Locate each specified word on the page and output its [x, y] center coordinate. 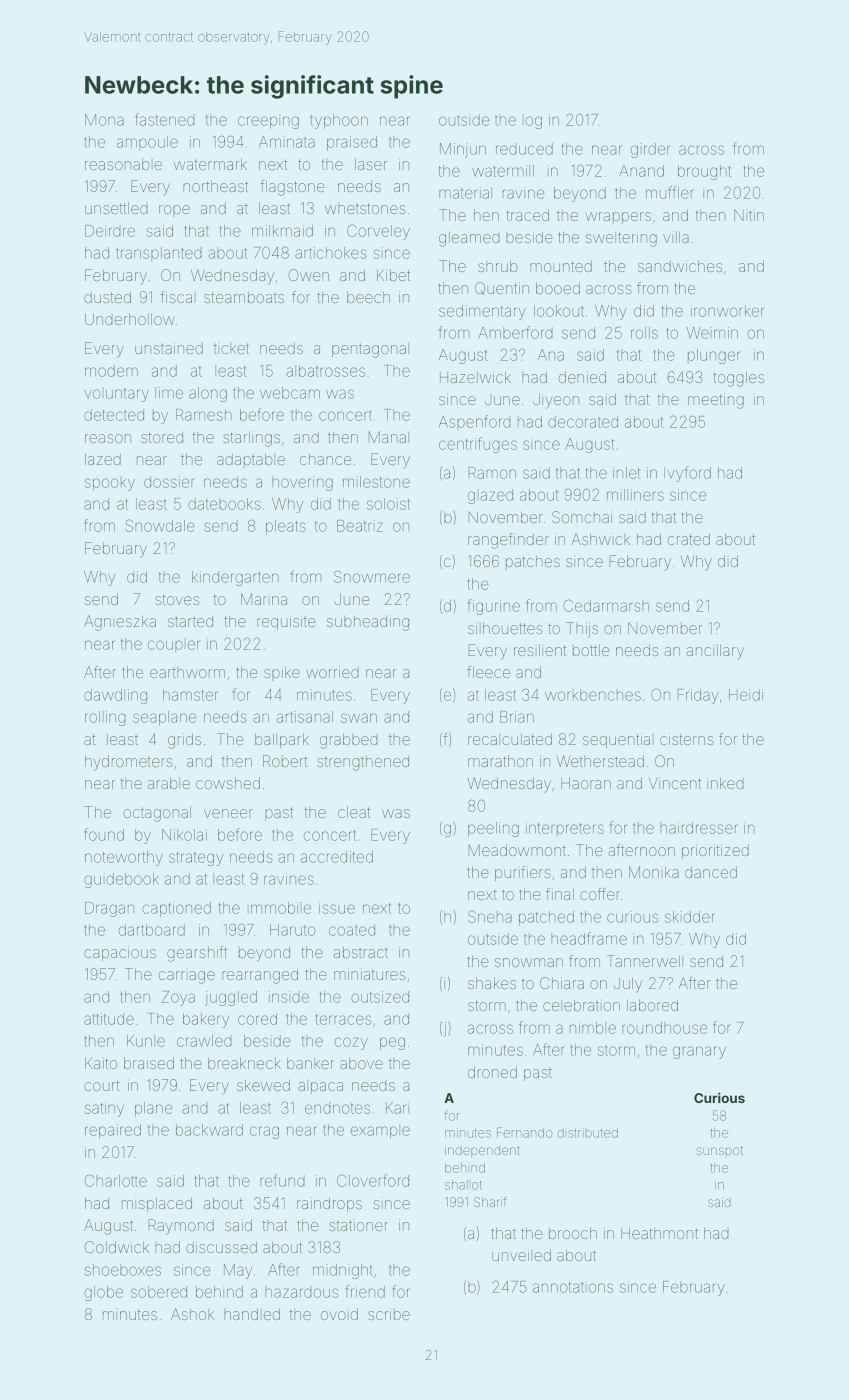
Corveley [378, 232]
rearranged [260, 976]
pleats [286, 527]
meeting [716, 401]
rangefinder [508, 541]
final [560, 894]
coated [352, 930]
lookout [559, 311]
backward [209, 1130]
